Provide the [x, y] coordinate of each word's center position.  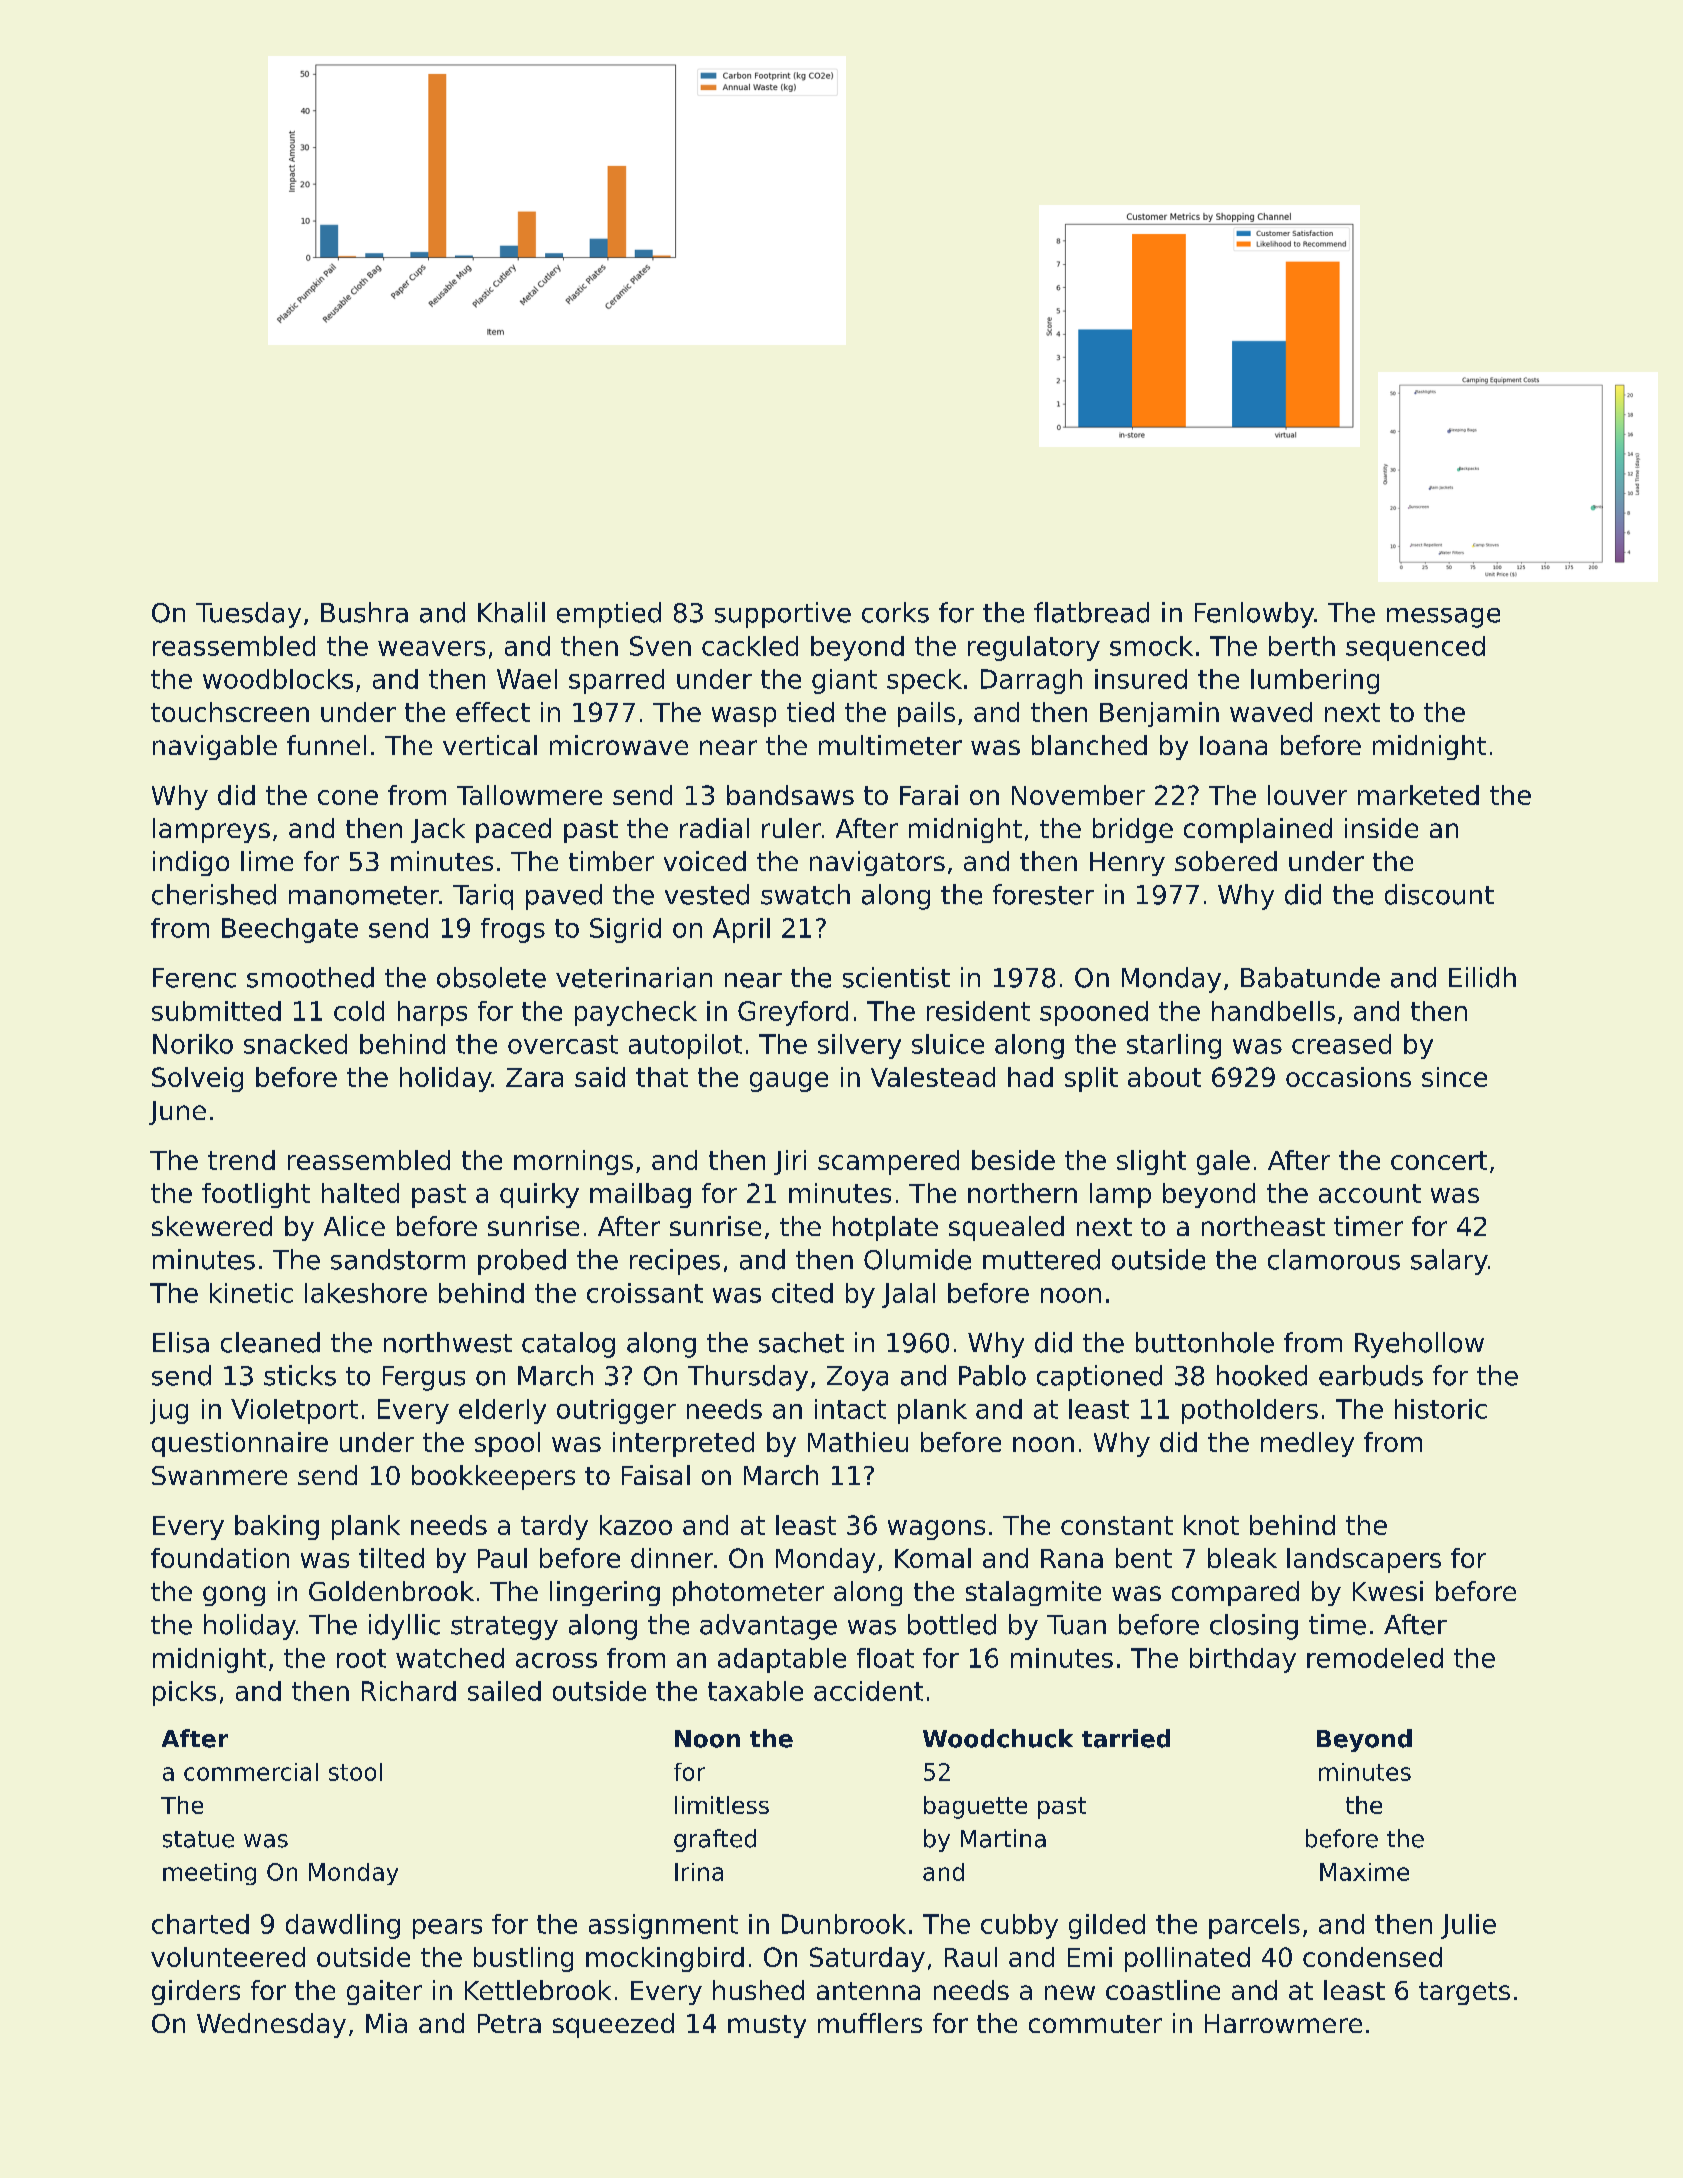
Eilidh [1482, 977]
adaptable [782, 1660]
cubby [1019, 1926]
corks [895, 612]
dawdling [343, 1926]
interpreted [683, 1444]
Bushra [364, 612]
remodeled [1375, 1658]
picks [184, 1693]
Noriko [193, 1044]
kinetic [251, 1293]
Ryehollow [1419, 1345]
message [1443, 618]
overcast [563, 1044]
